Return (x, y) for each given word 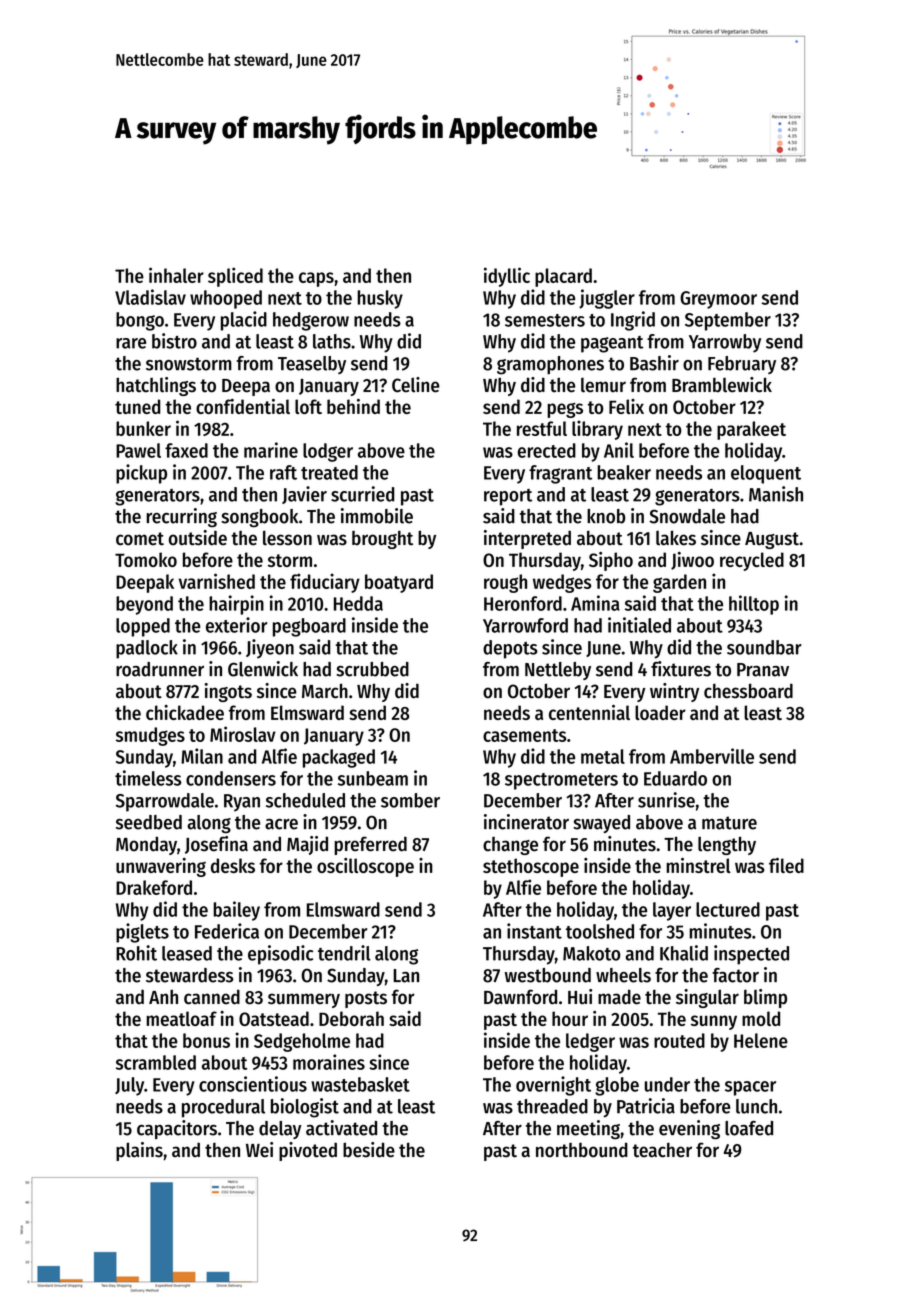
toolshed (600, 931)
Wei (259, 1150)
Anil (619, 450)
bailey (236, 911)
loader (660, 712)
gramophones (550, 365)
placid (244, 321)
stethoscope (531, 867)
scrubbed (373, 669)
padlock (147, 649)
